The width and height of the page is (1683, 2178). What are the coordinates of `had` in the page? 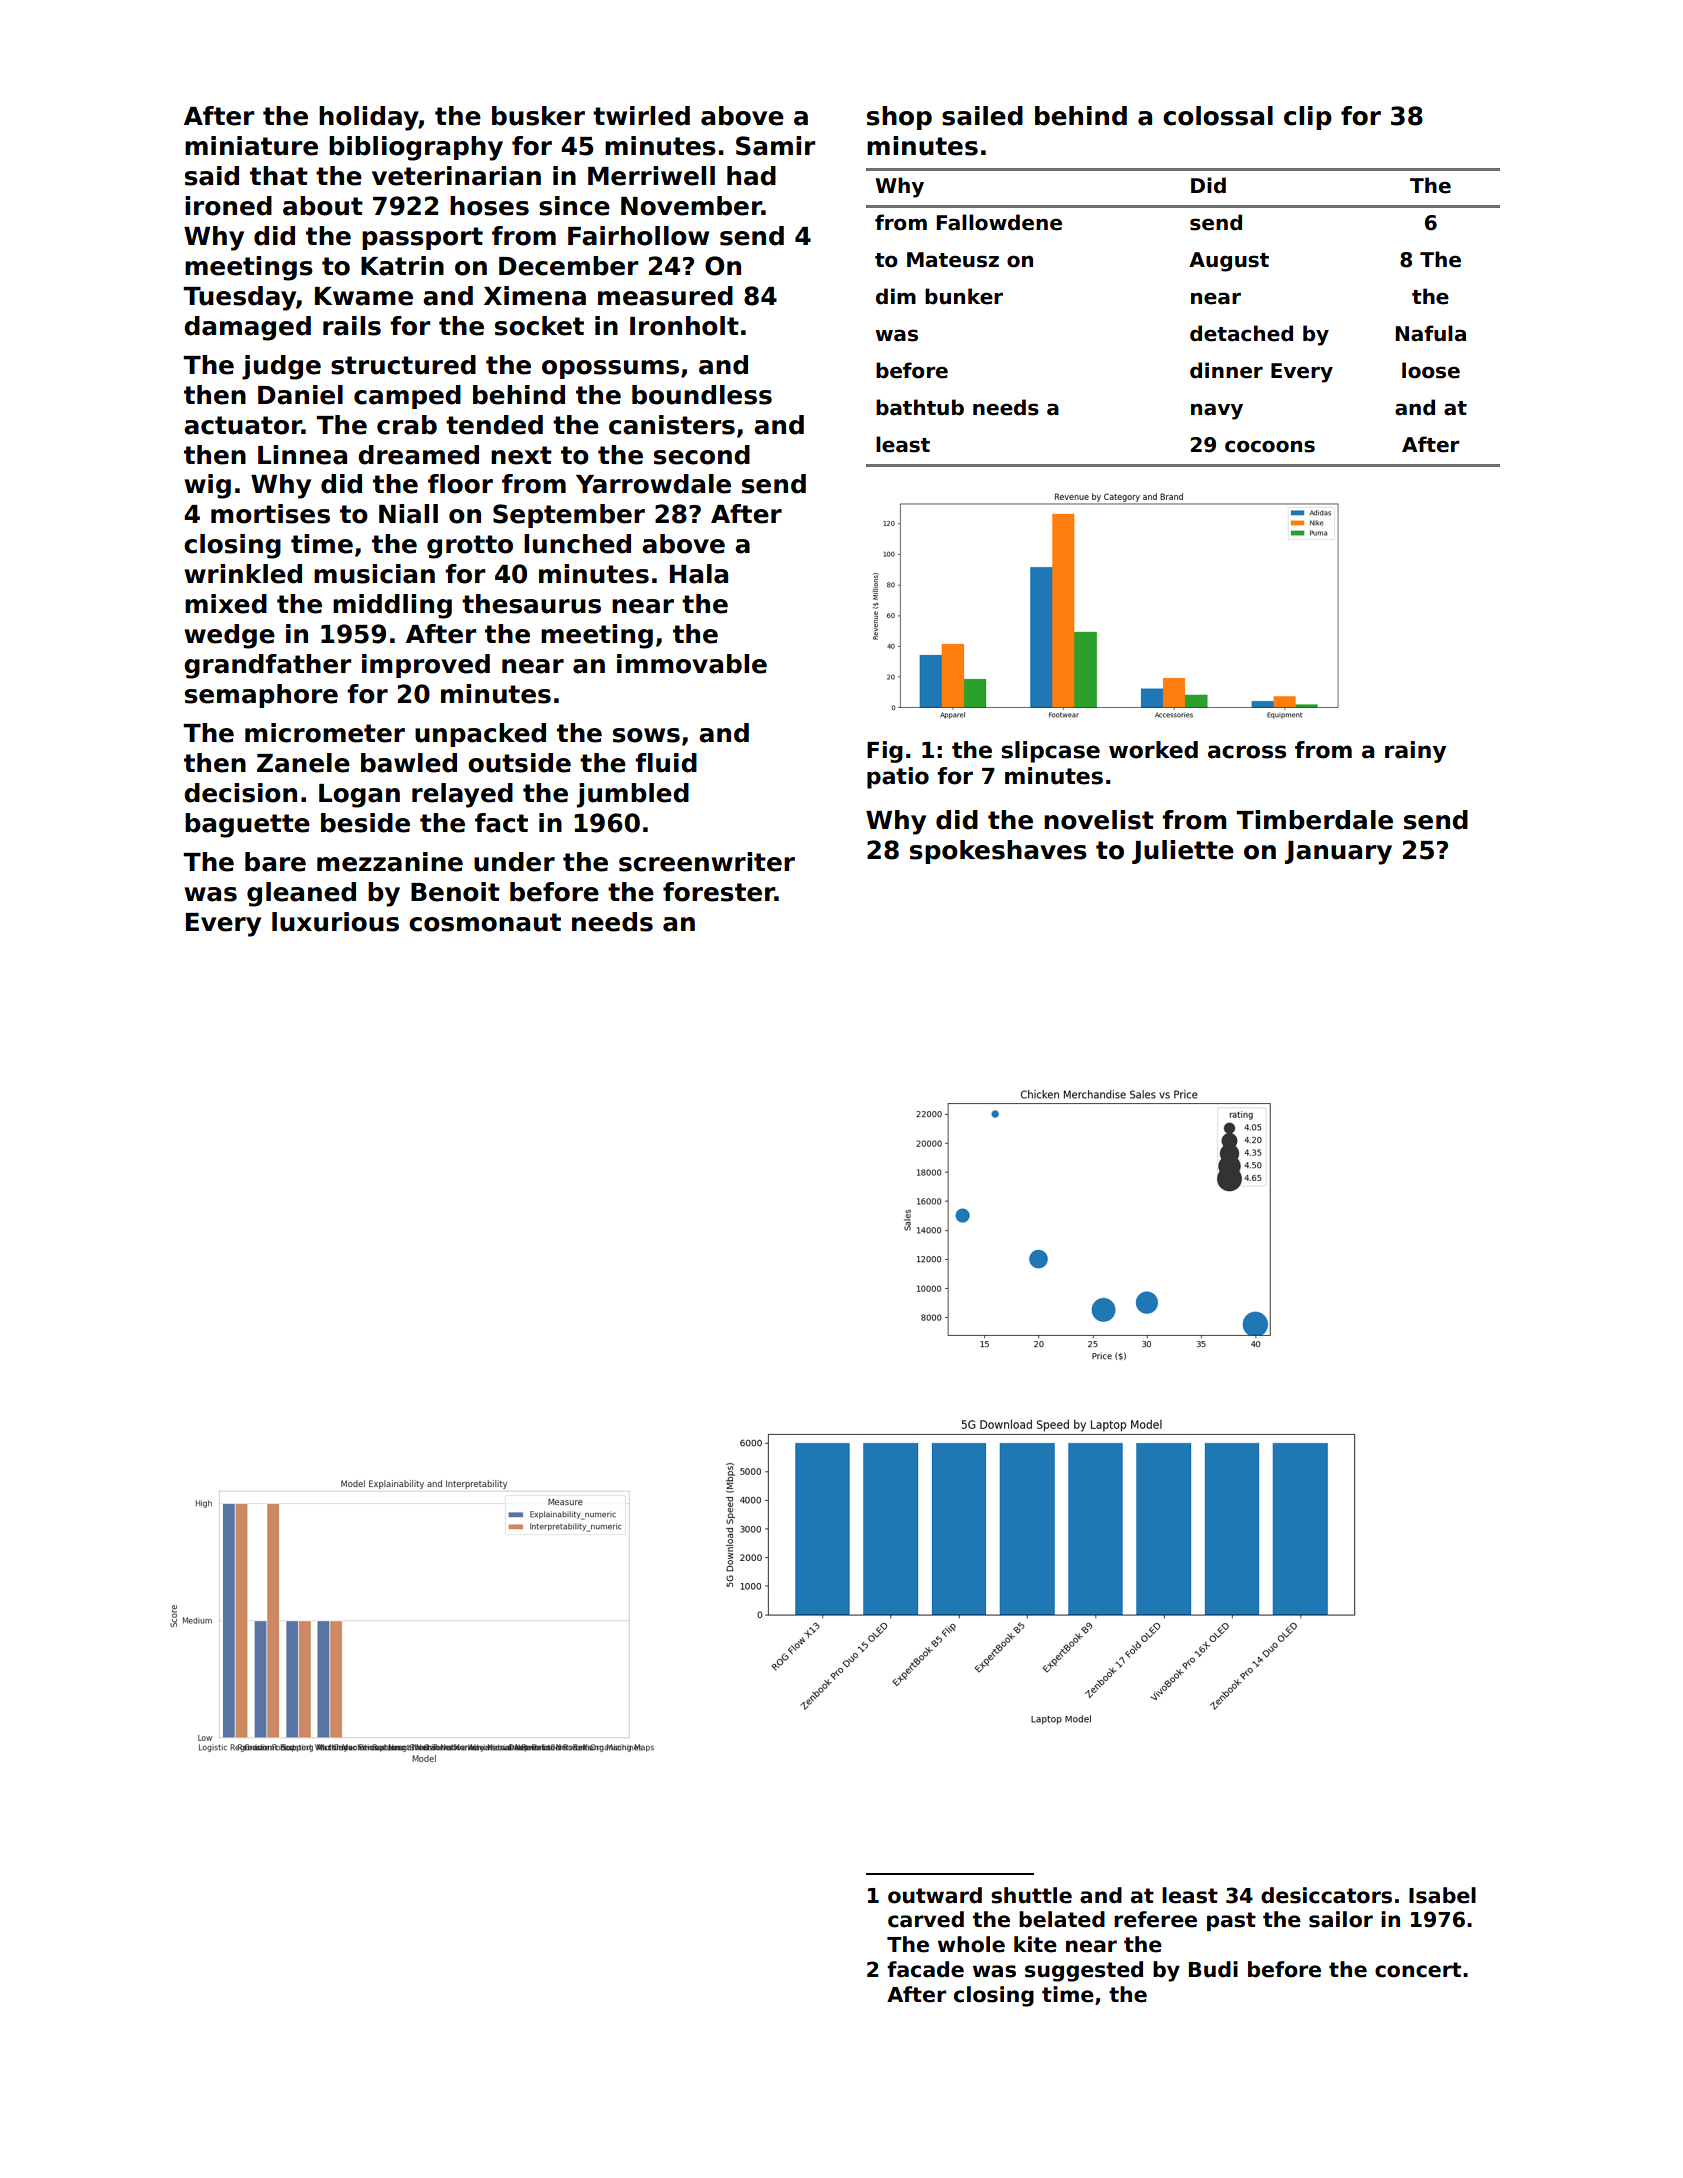 It's located at (751, 176).
